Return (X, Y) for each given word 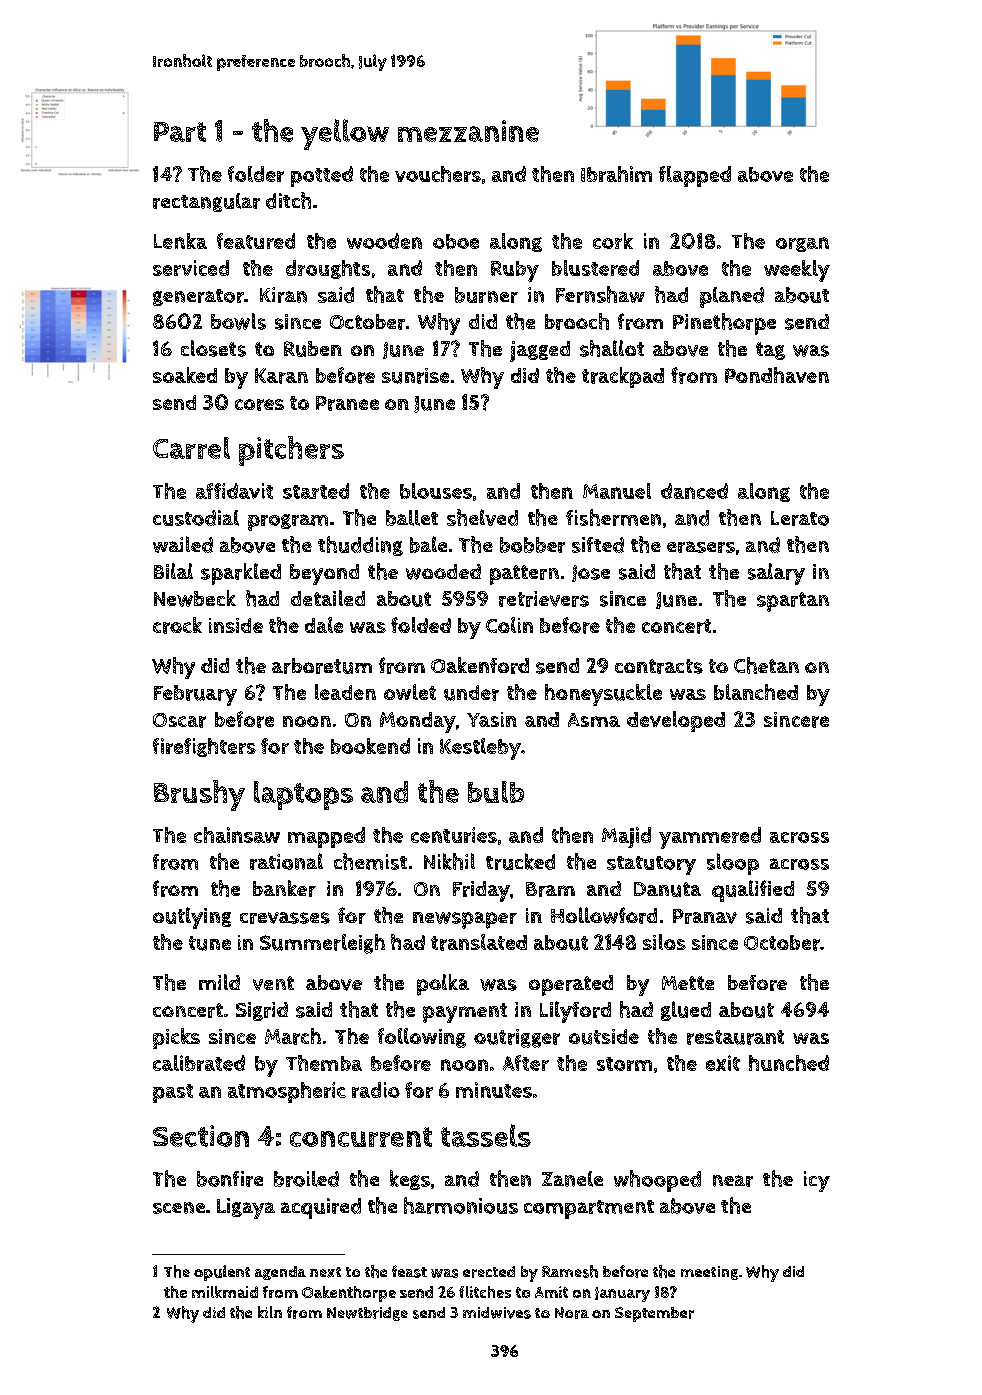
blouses (436, 491)
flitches (485, 1292)
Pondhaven (777, 375)
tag (770, 351)
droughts (328, 269)
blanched (756, 692)
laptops (303, 795)
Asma (594, 720)
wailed (183, 544)
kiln (270, 1312)
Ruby (515, 271)
